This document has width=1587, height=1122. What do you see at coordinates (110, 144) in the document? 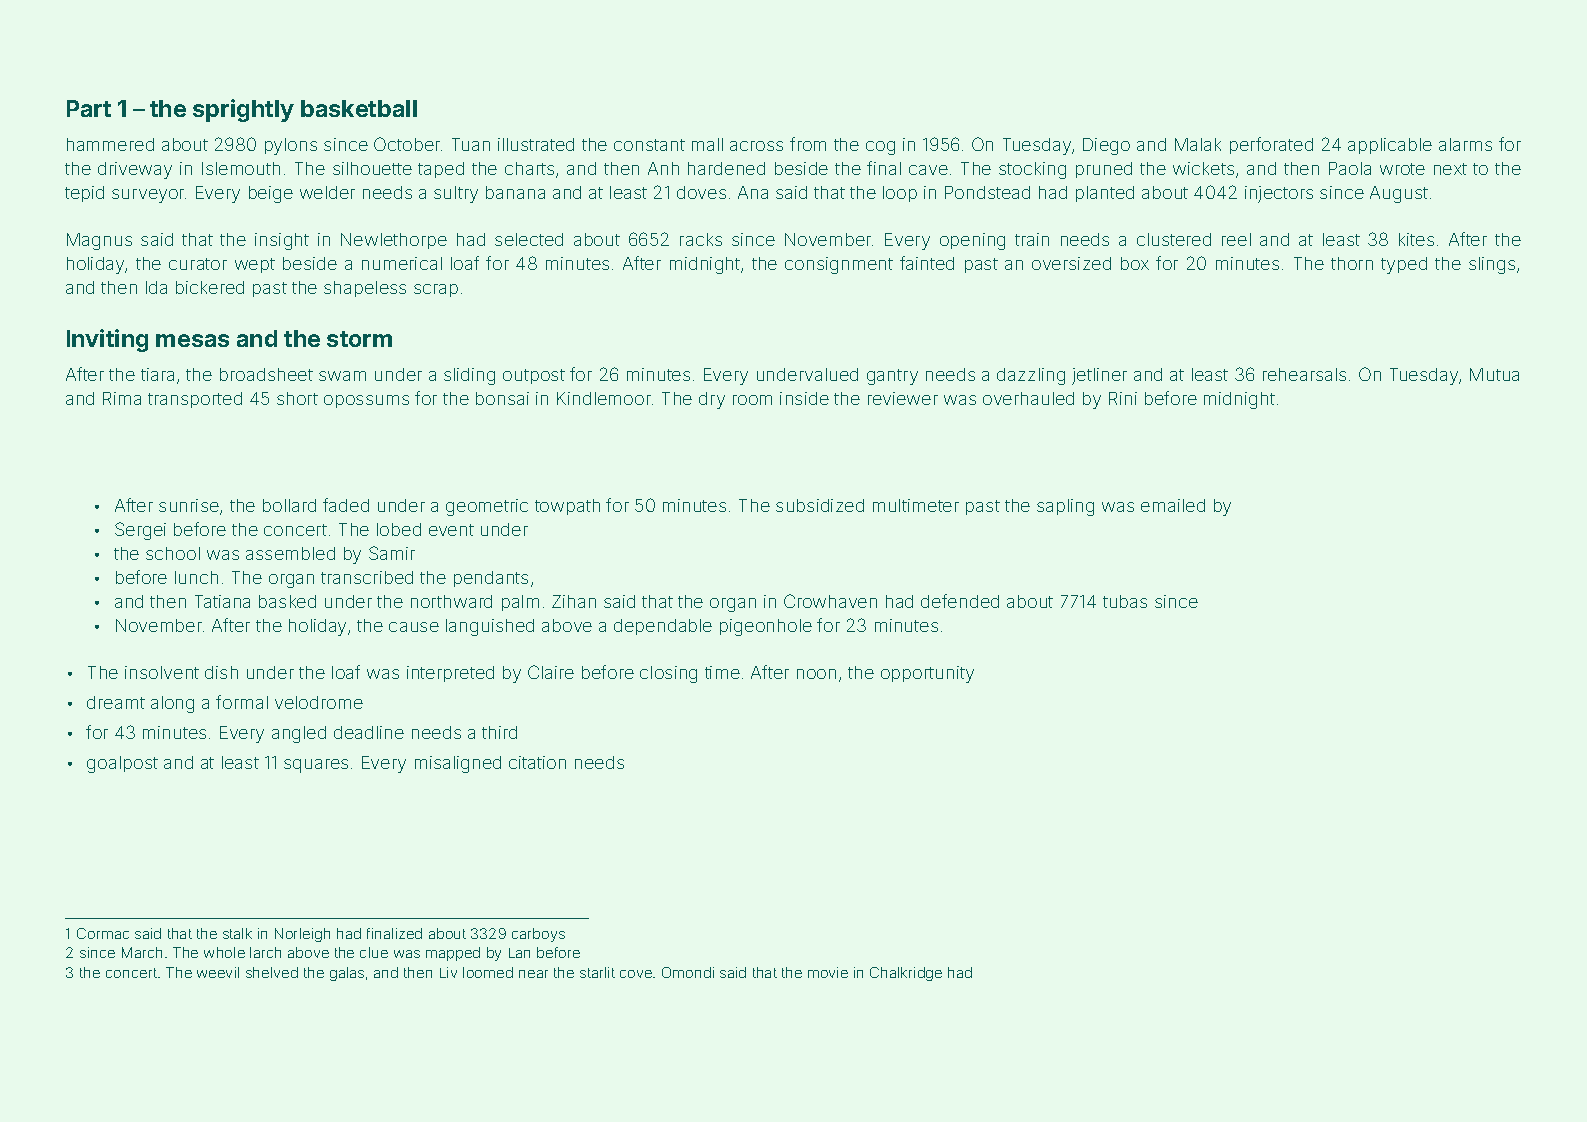
I see `hammered` at bounding box center [110, 144].
